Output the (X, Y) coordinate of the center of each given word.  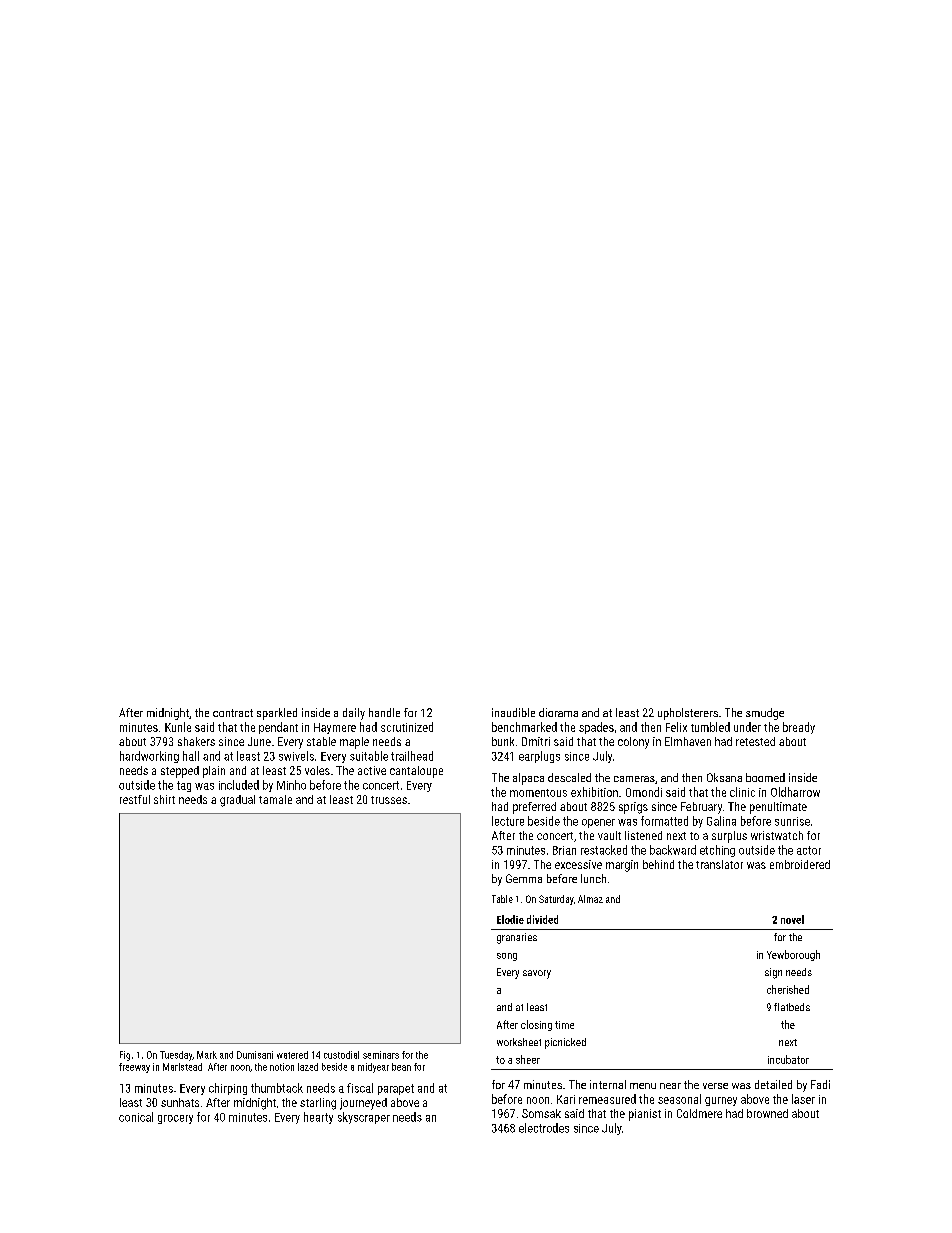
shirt (164, 799)
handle (384, 712)
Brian (564, 850)
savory (537, 974)
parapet (396, 1089)
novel (792, 919)
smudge (765, 714)
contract (233, 713)
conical (136, 1117)
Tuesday (176, 1056)
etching (717, 851)
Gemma (524, 878)
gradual (237, 801)
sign (773, 973)
